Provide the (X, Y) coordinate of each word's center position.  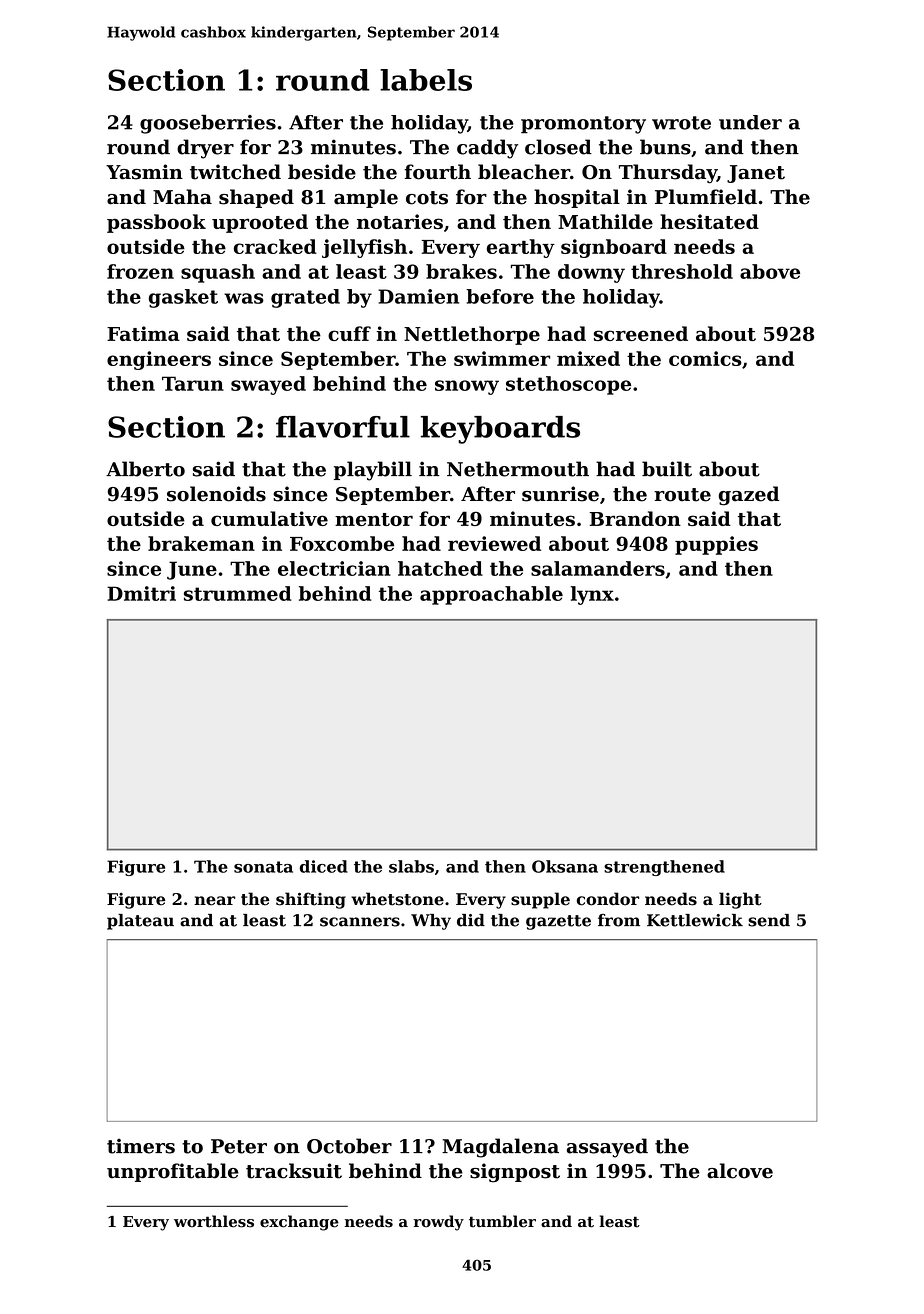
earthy (521, 248)
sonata (263, 867)
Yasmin (144, 172)
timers (141, 1146)
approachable (491, 595)
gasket (183, 298)
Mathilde (605, 221)
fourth (437, 172)
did (471, 920)
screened (641, 333)
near (214, 901)
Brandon (635, 518)
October (349, 1146)
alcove (740, 1171)
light (740, 900)
